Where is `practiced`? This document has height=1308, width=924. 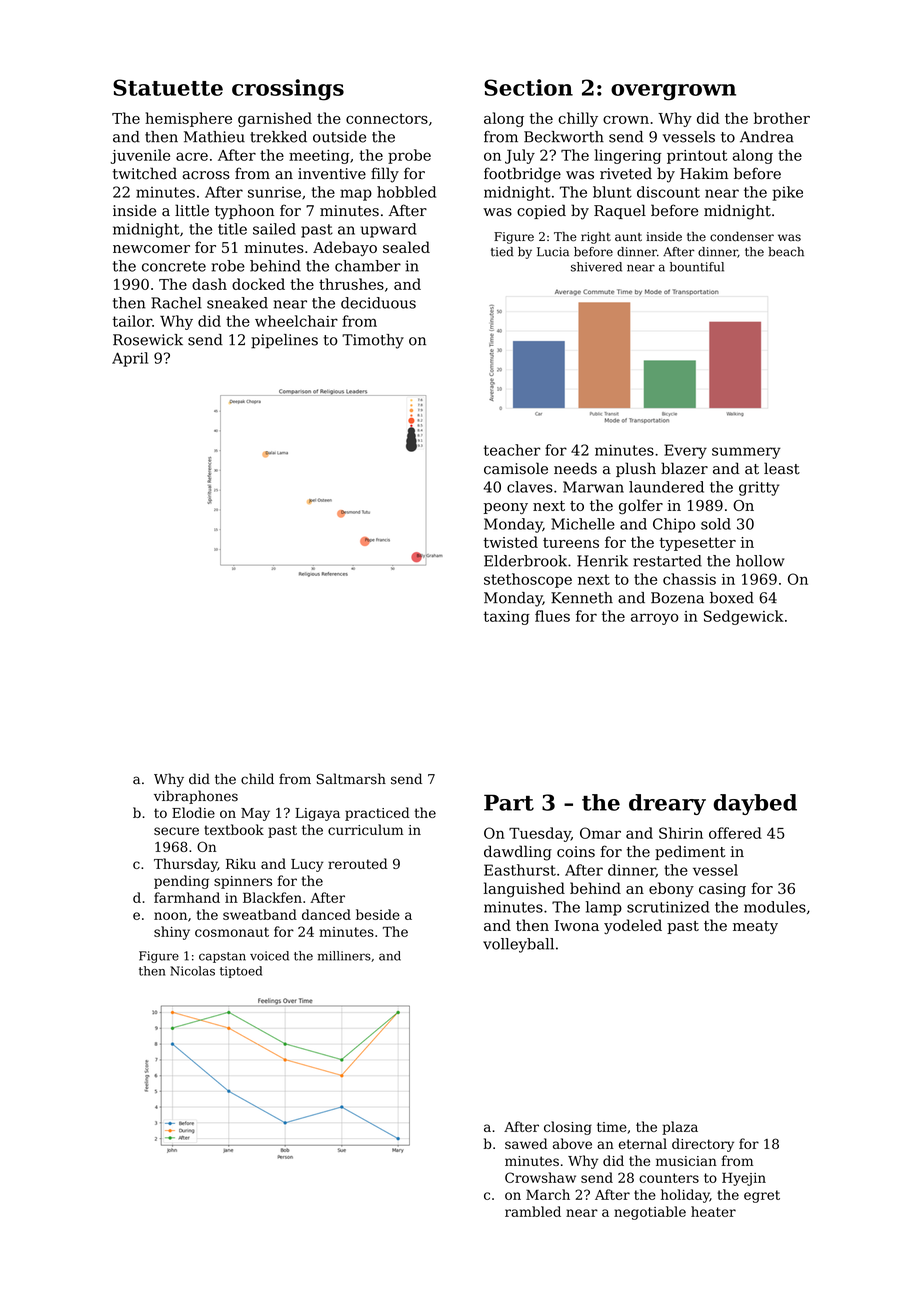 practiced is located at coordinates (377, 814).
